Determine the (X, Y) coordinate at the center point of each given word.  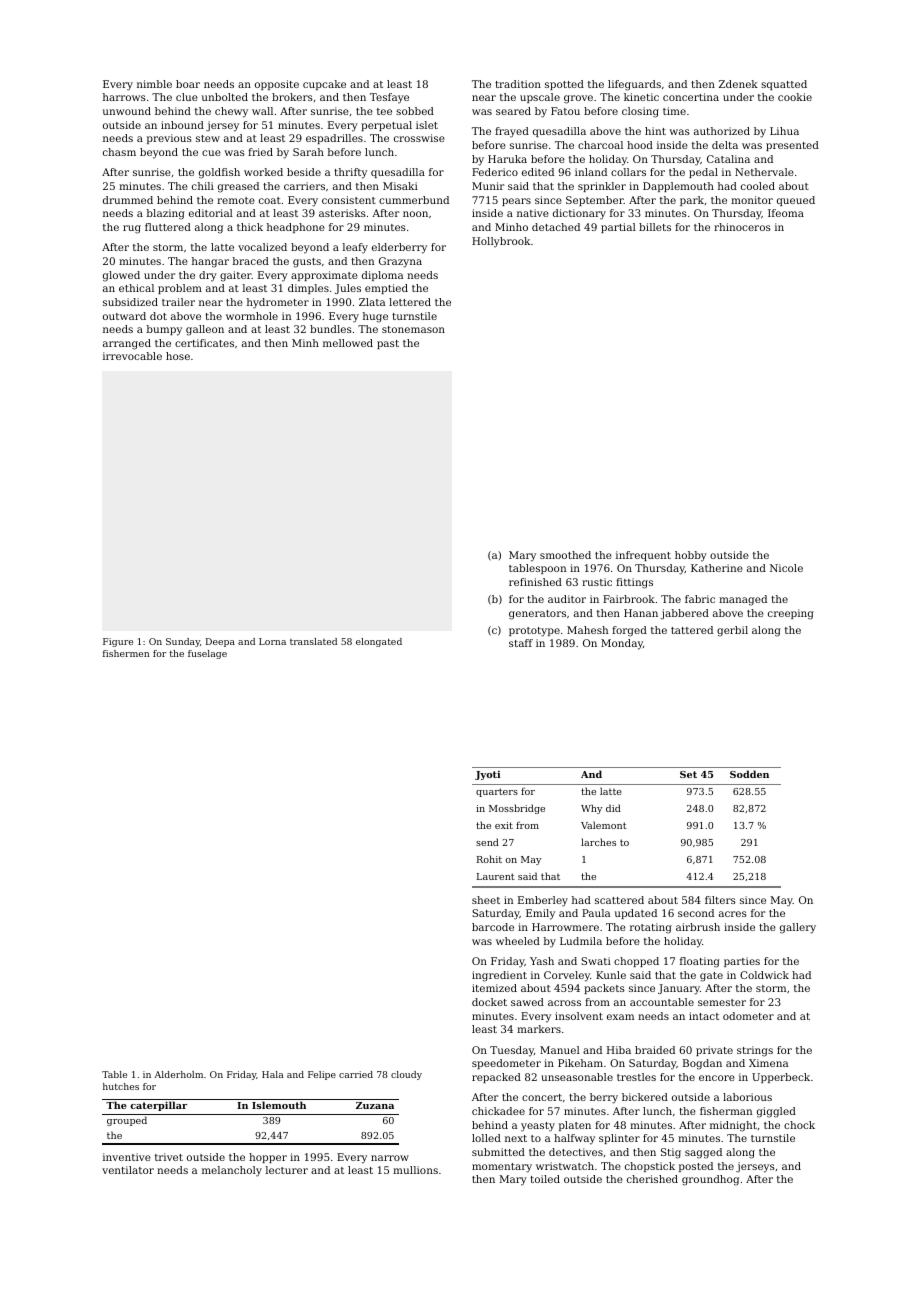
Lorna (272, 641)
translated (313, 641)
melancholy (232, 1171)
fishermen (126, 653)
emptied (386, 289)
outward (124, 316)
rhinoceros (742, 227)
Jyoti (487, 775)
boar (188, 84)
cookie (795, 97)
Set (688, 774)
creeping (791, 614)
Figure (118, 642)
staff (521, 643)
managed (743, 600)
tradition (518, 84)
